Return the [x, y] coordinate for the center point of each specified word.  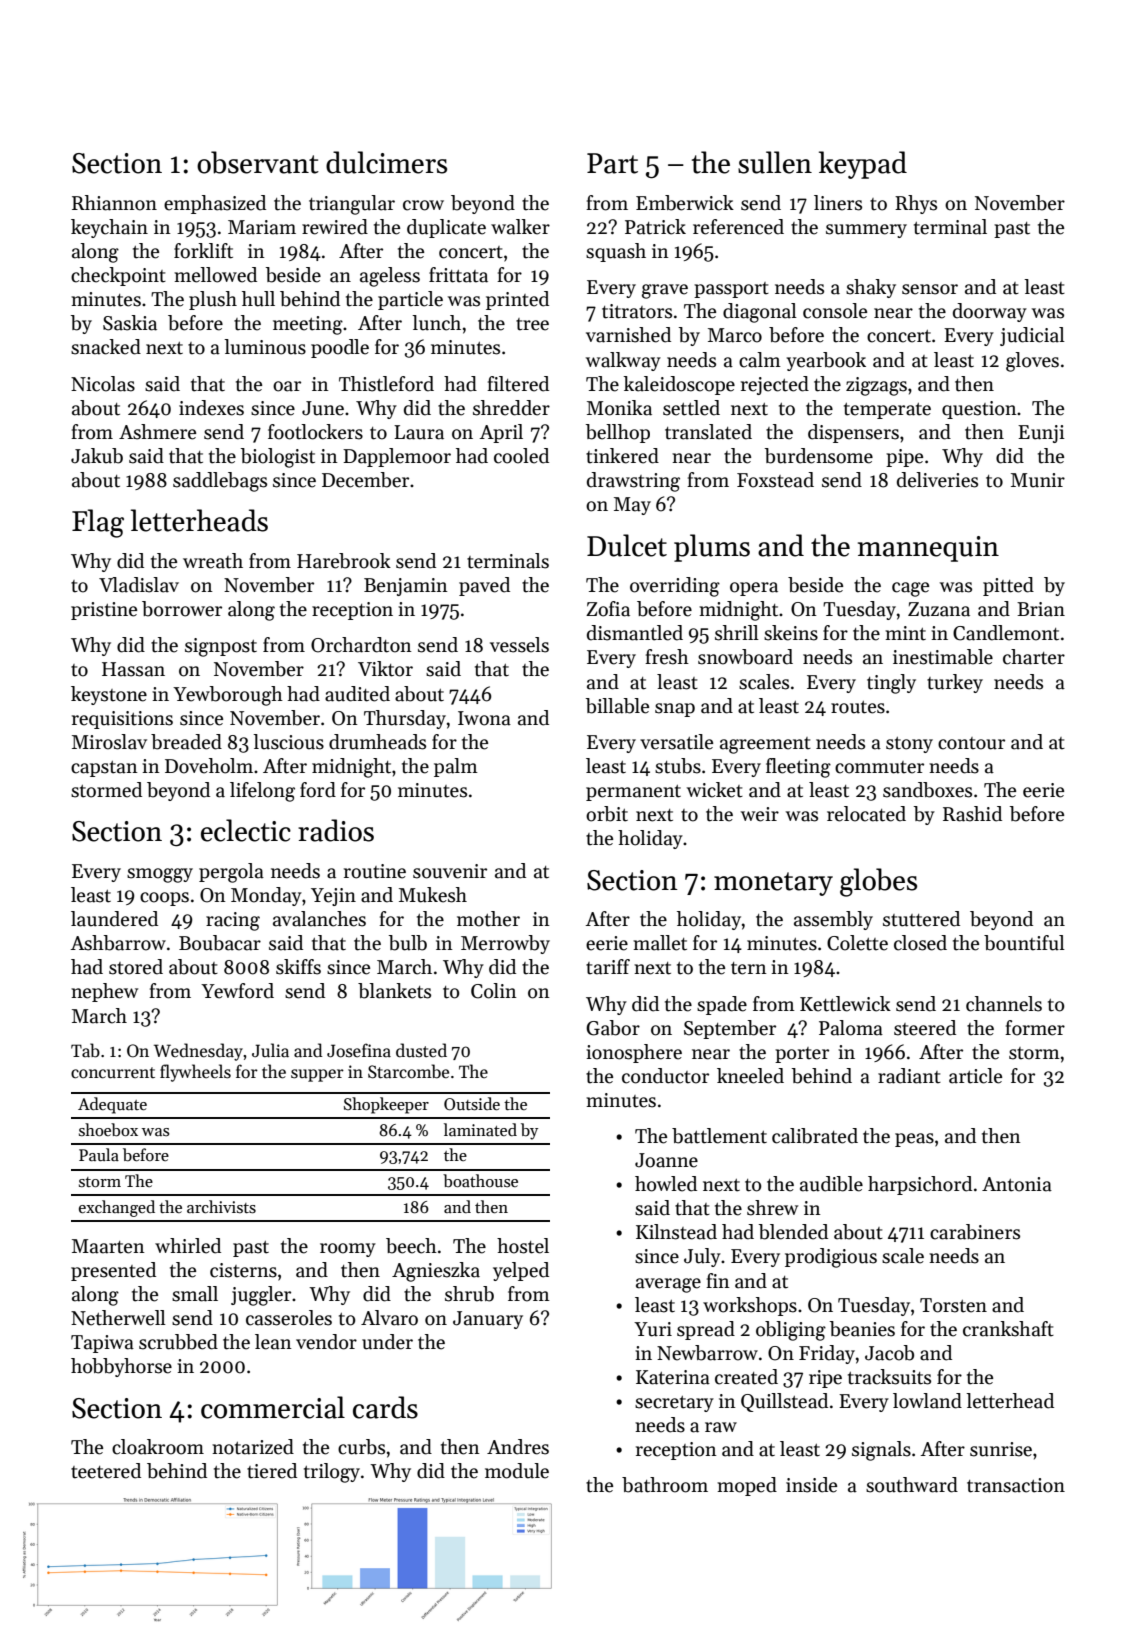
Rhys [916, 204]
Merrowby [505, 944]
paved [484, 586]
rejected [775, 385]
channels [1004, 1004]
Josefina [359, 1050]
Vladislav [139, 585]
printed [517, 300]
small [195, 1294]
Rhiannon [114, 203]
